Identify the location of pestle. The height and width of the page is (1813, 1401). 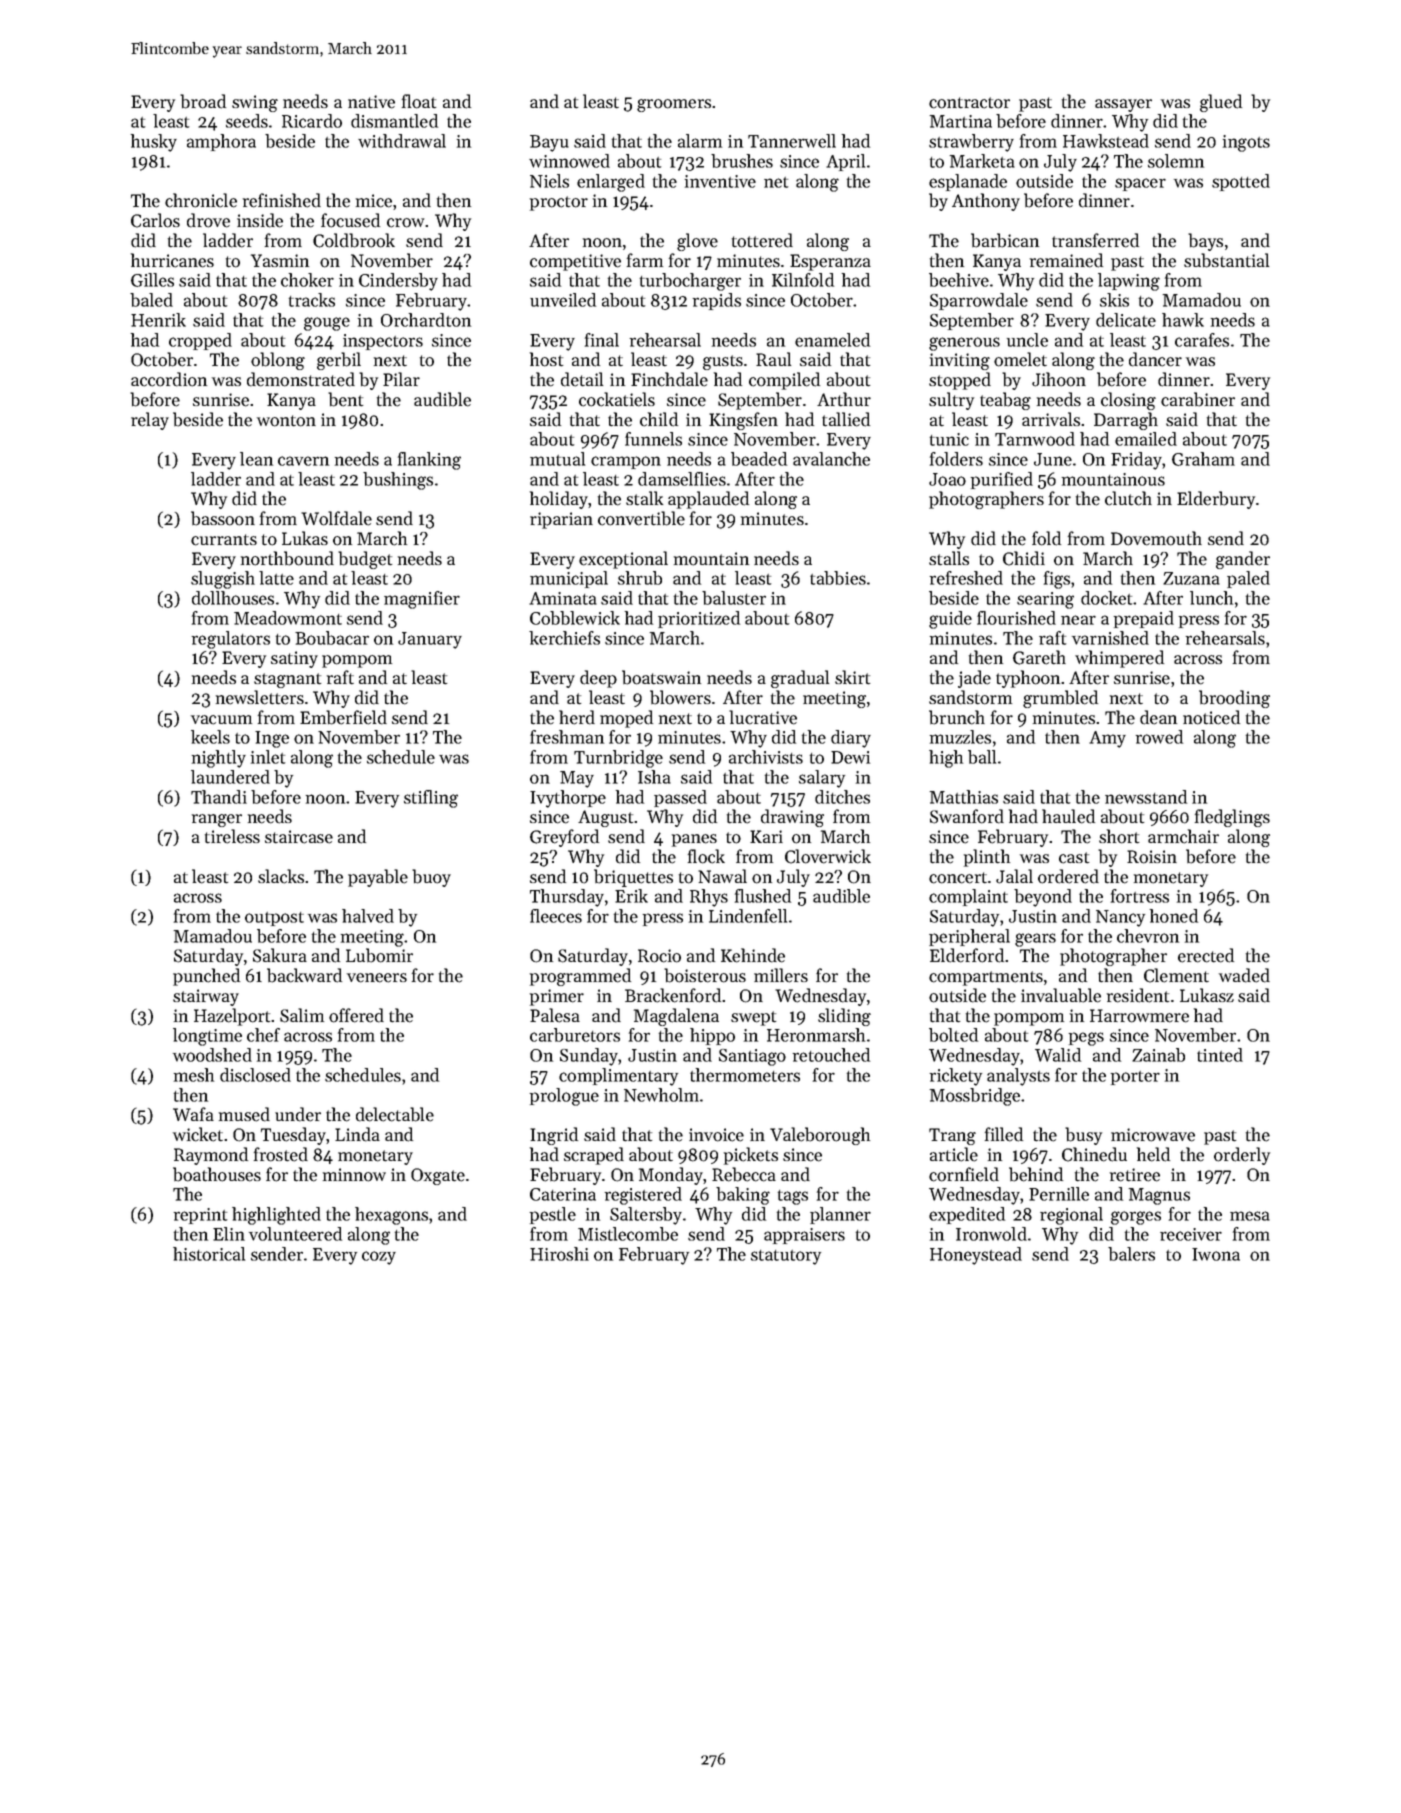
(553, 1215).
